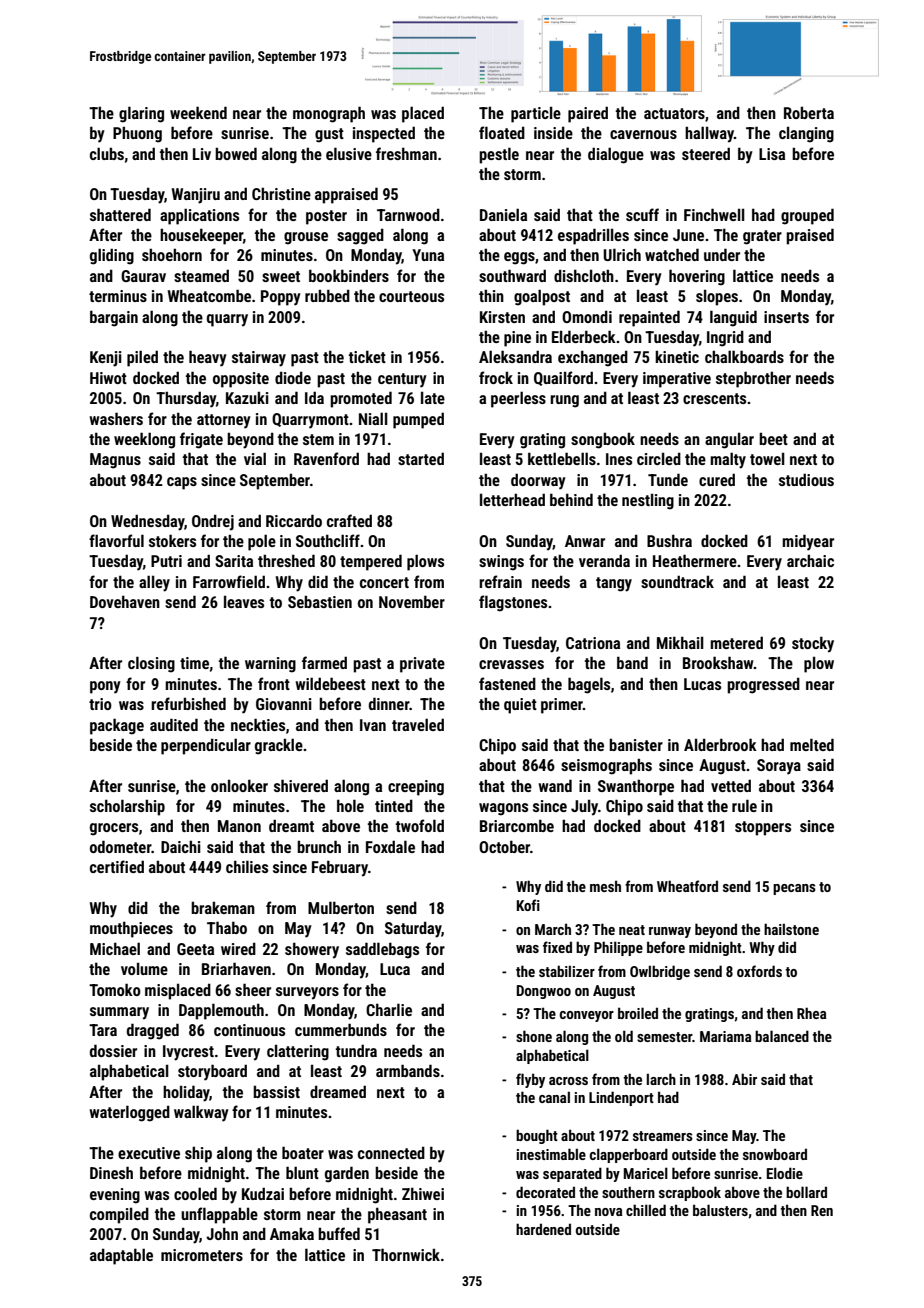 The height and width of the screenshot is (1308, 924). I want to click on particle, so click(536, 114).
